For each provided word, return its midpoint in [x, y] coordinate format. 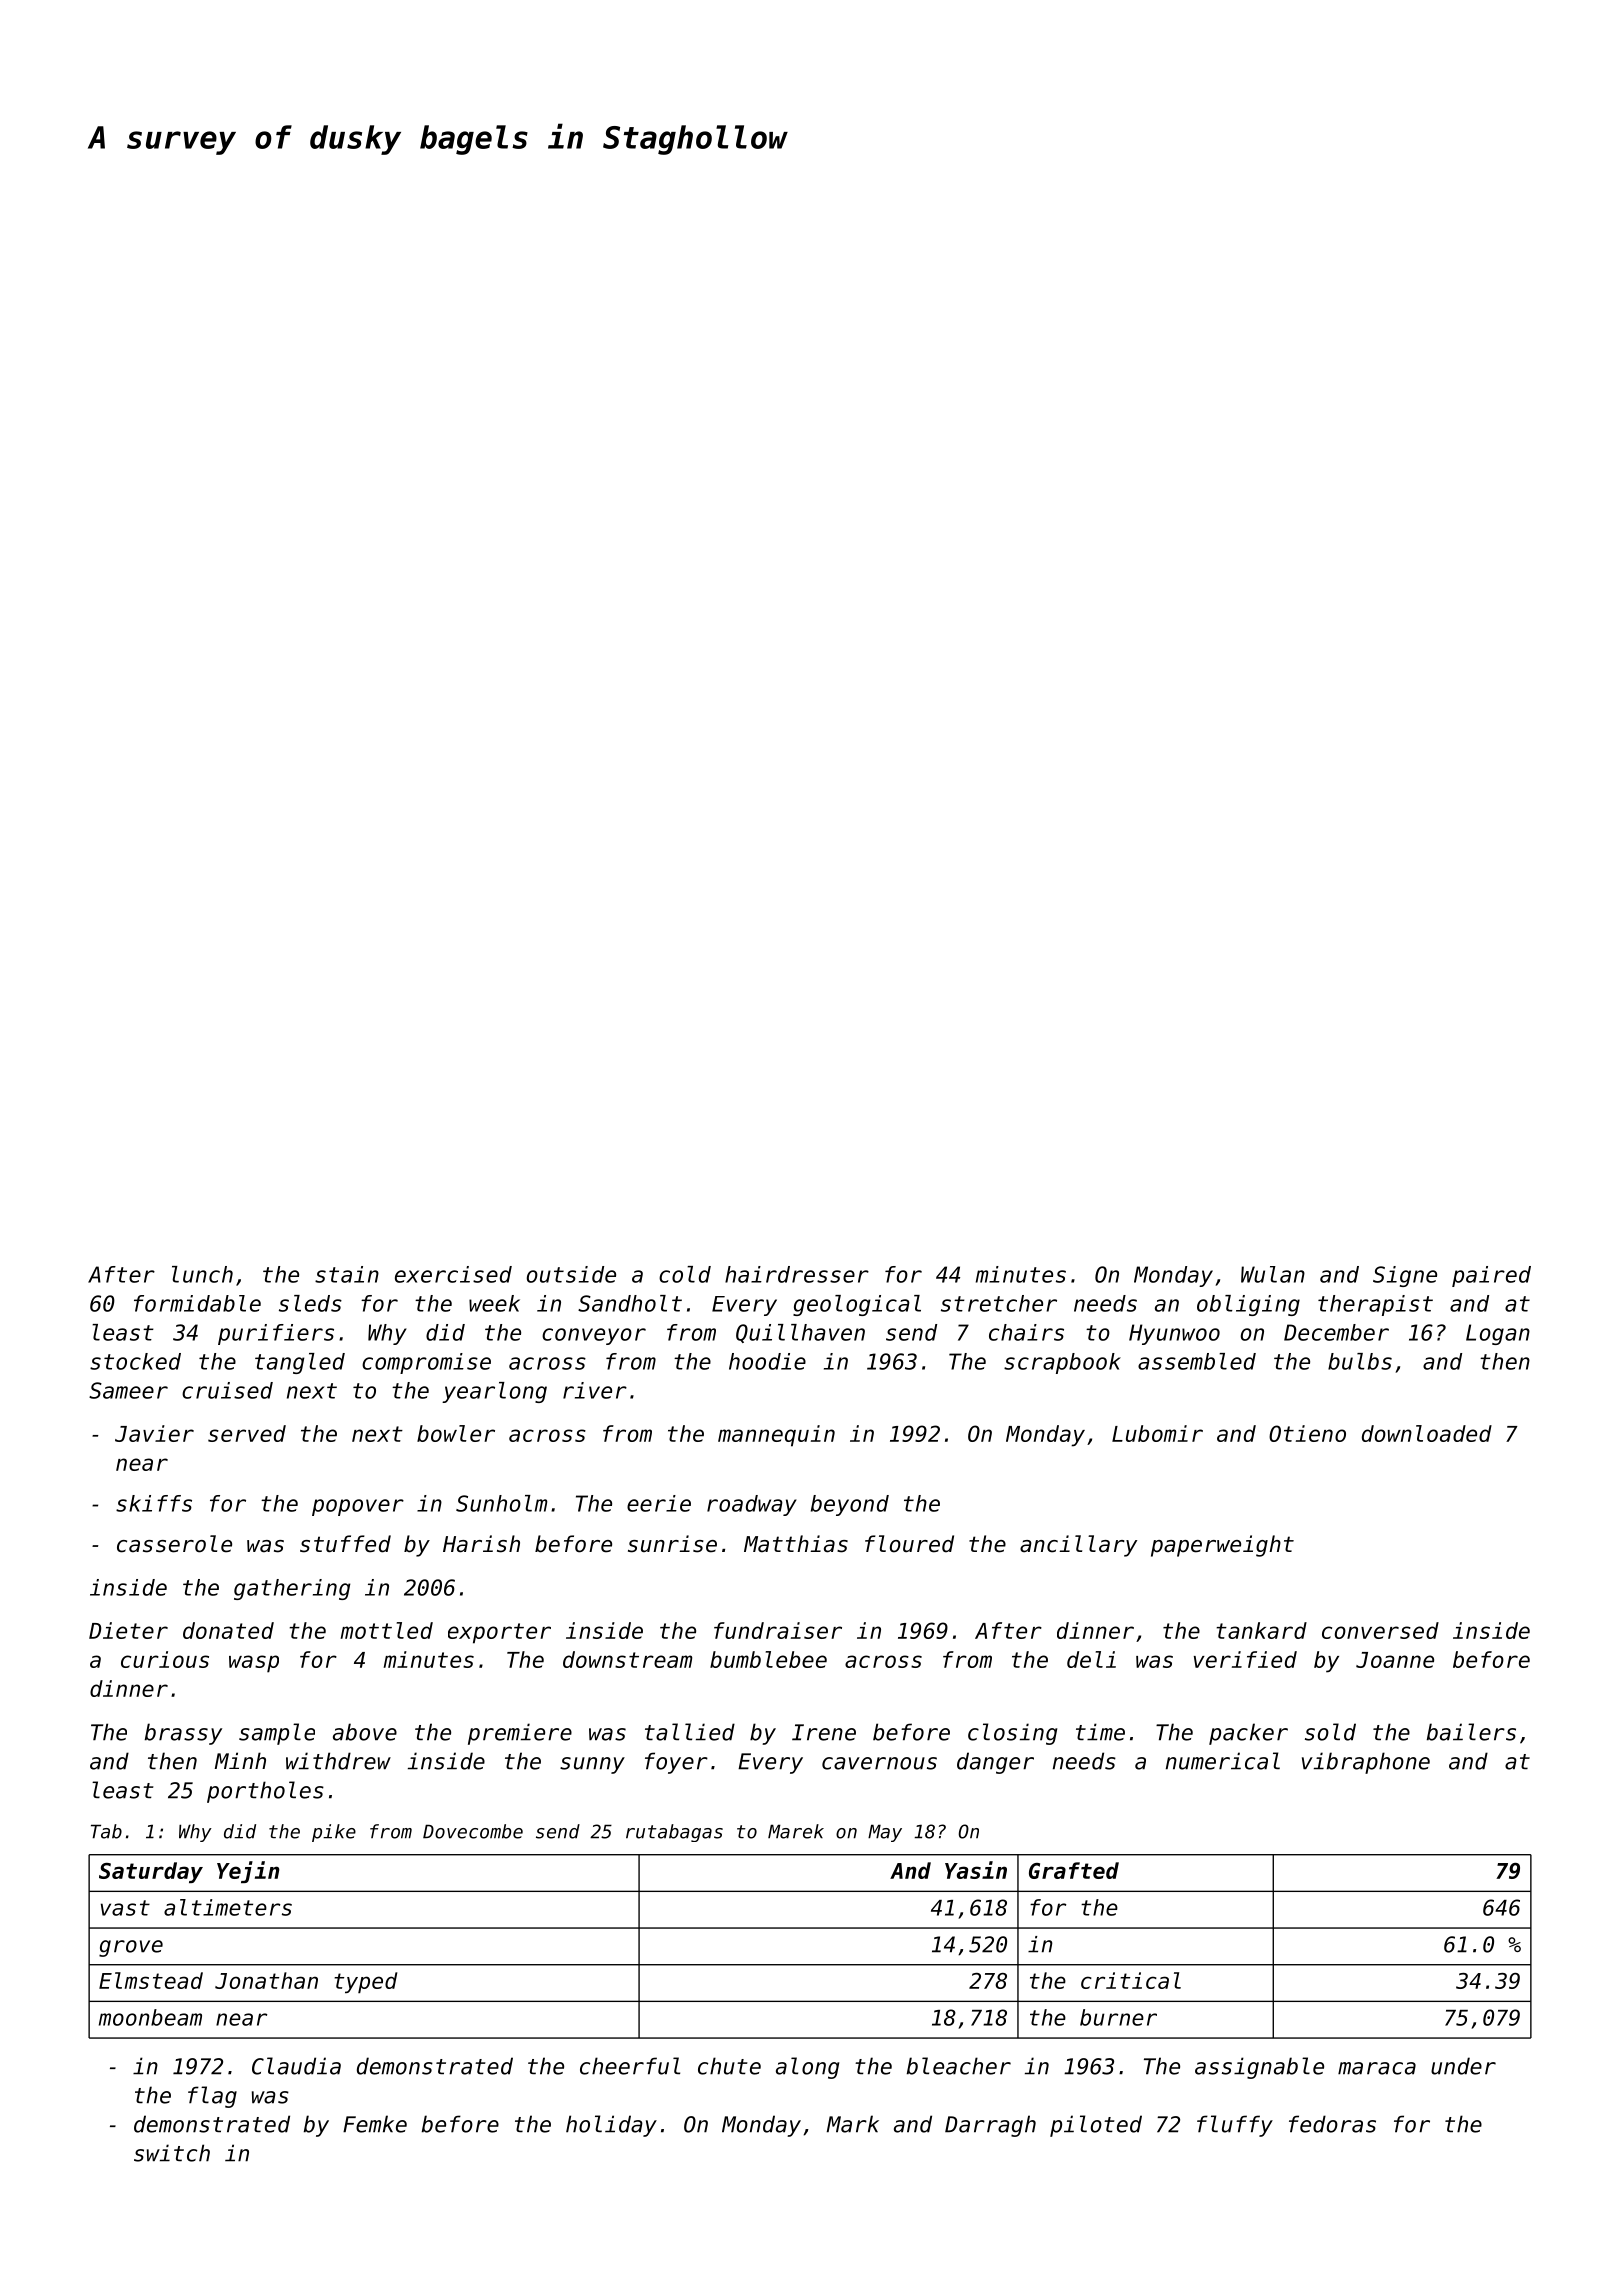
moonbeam [150, 2017]
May [885, 1833]
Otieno [1307, 1433]
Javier [154, 1433]
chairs [1026, 1332]
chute [729, 2066]
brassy [183, 1734]
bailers [1471, 1732]
